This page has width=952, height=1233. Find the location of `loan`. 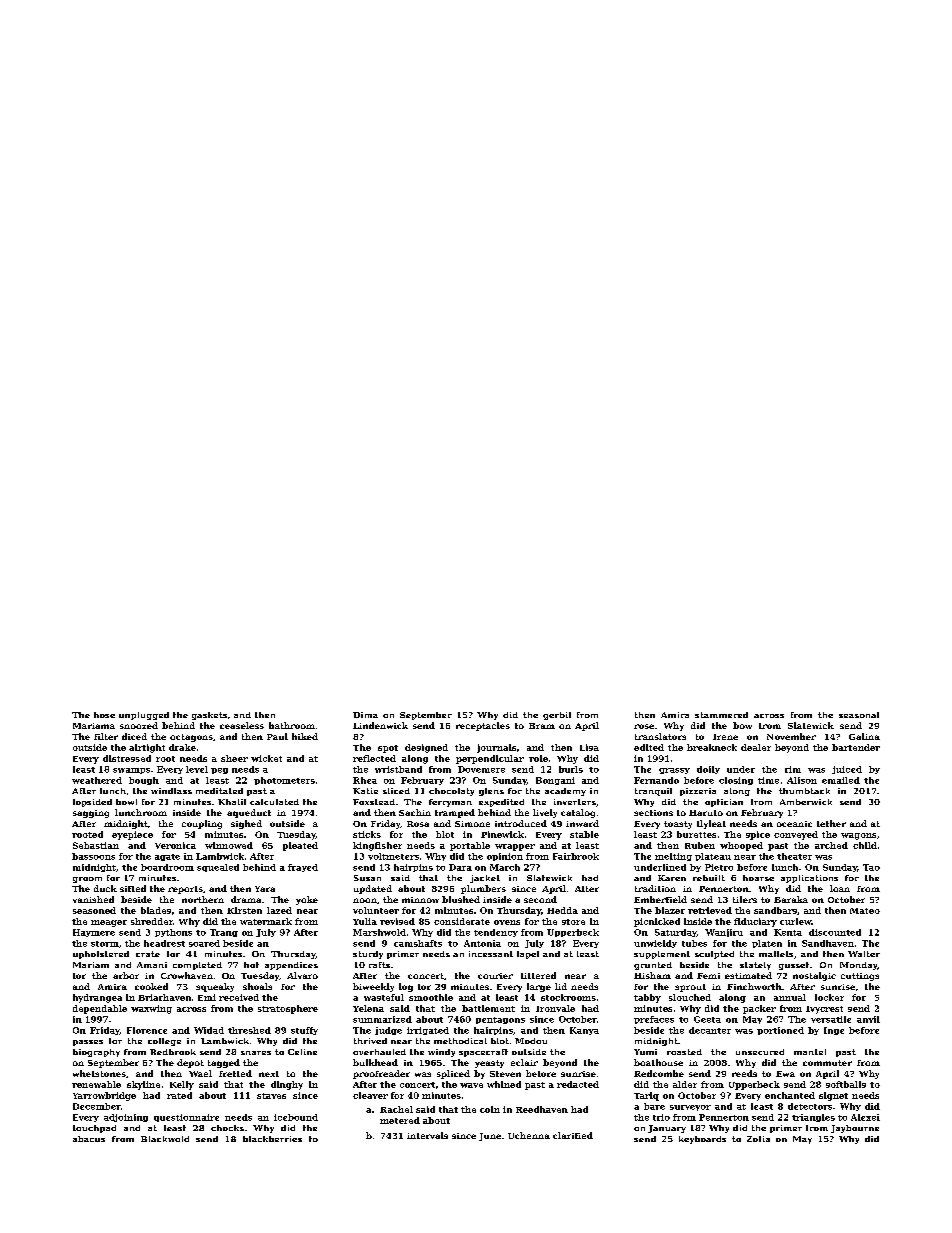

loan is located at coordinates (840, 888).
